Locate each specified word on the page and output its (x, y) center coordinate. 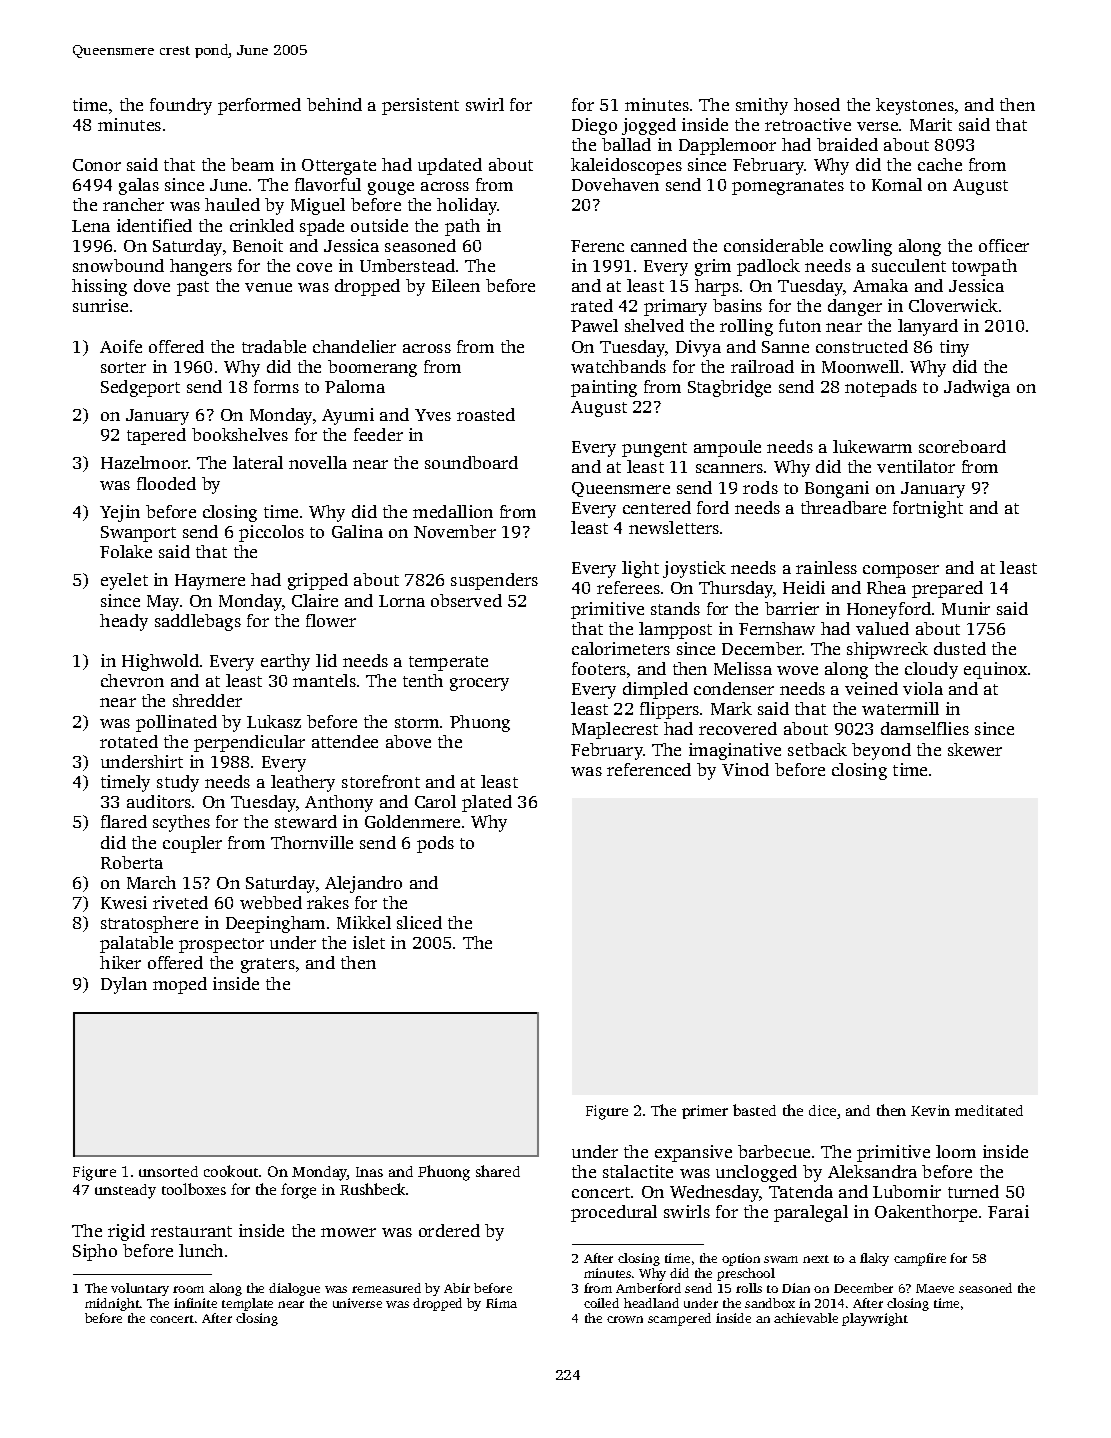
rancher (133, 204)
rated (592, 305)
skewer (975, 749)
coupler (192, 844)
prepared (947, 589)
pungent (654, 449)
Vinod (745, 769)
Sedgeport (140, 388)
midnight (112, 1304)
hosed (817, 104)
